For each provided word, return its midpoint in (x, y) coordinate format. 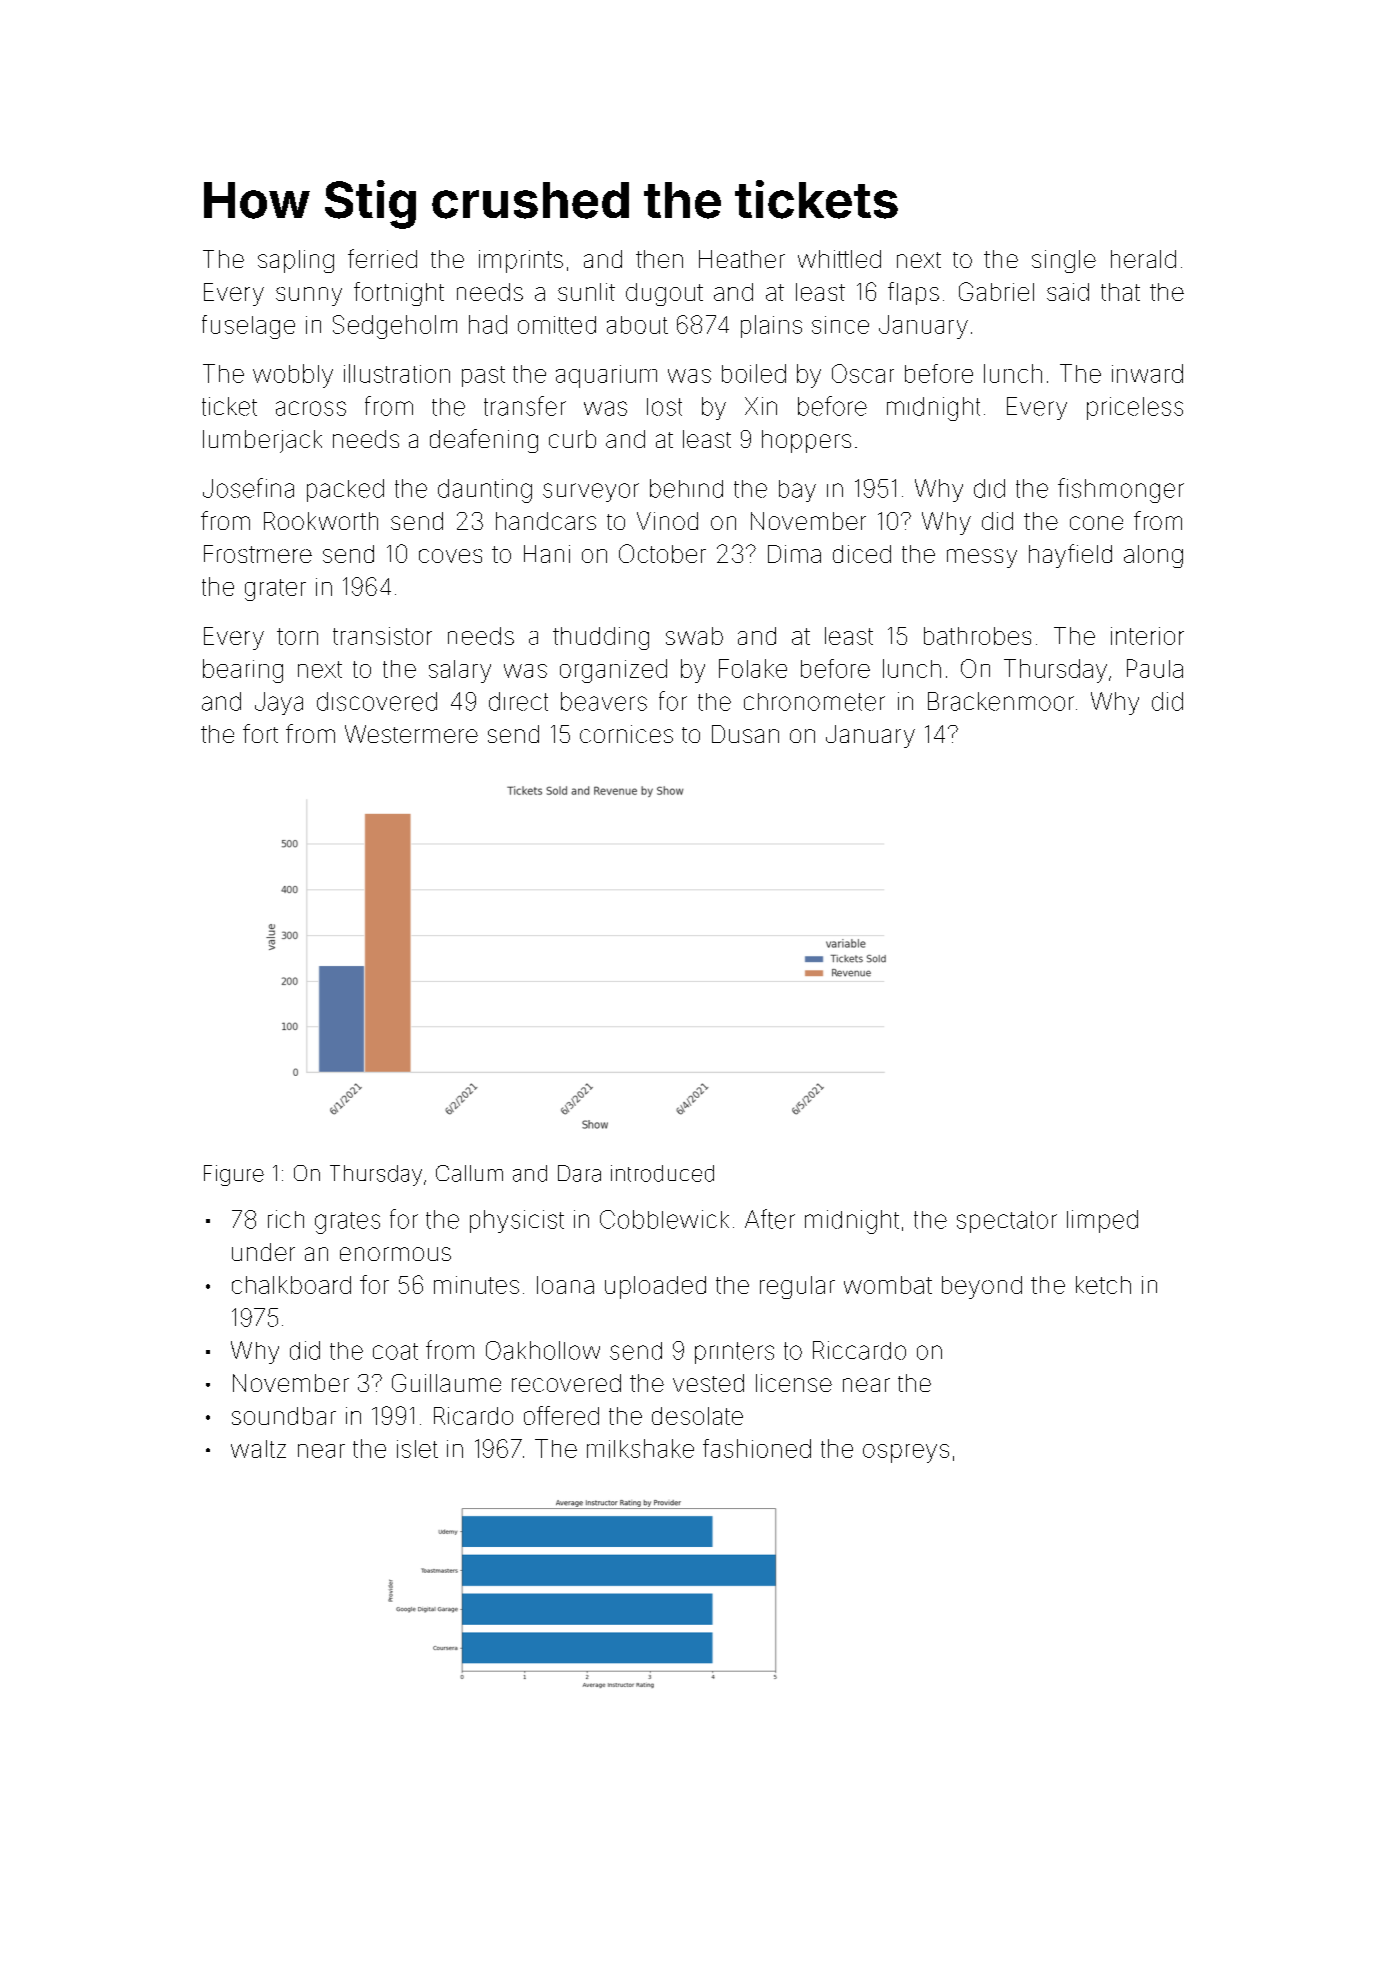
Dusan (745, 734)
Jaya (279, 703)
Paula (1155, 668)
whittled (839, 259)
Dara (579, 1173)
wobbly (293, 376)
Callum (469, 1173)
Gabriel (996, 291)
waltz (258, 1449)
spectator (1007, 1222)
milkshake (640, 1448)
